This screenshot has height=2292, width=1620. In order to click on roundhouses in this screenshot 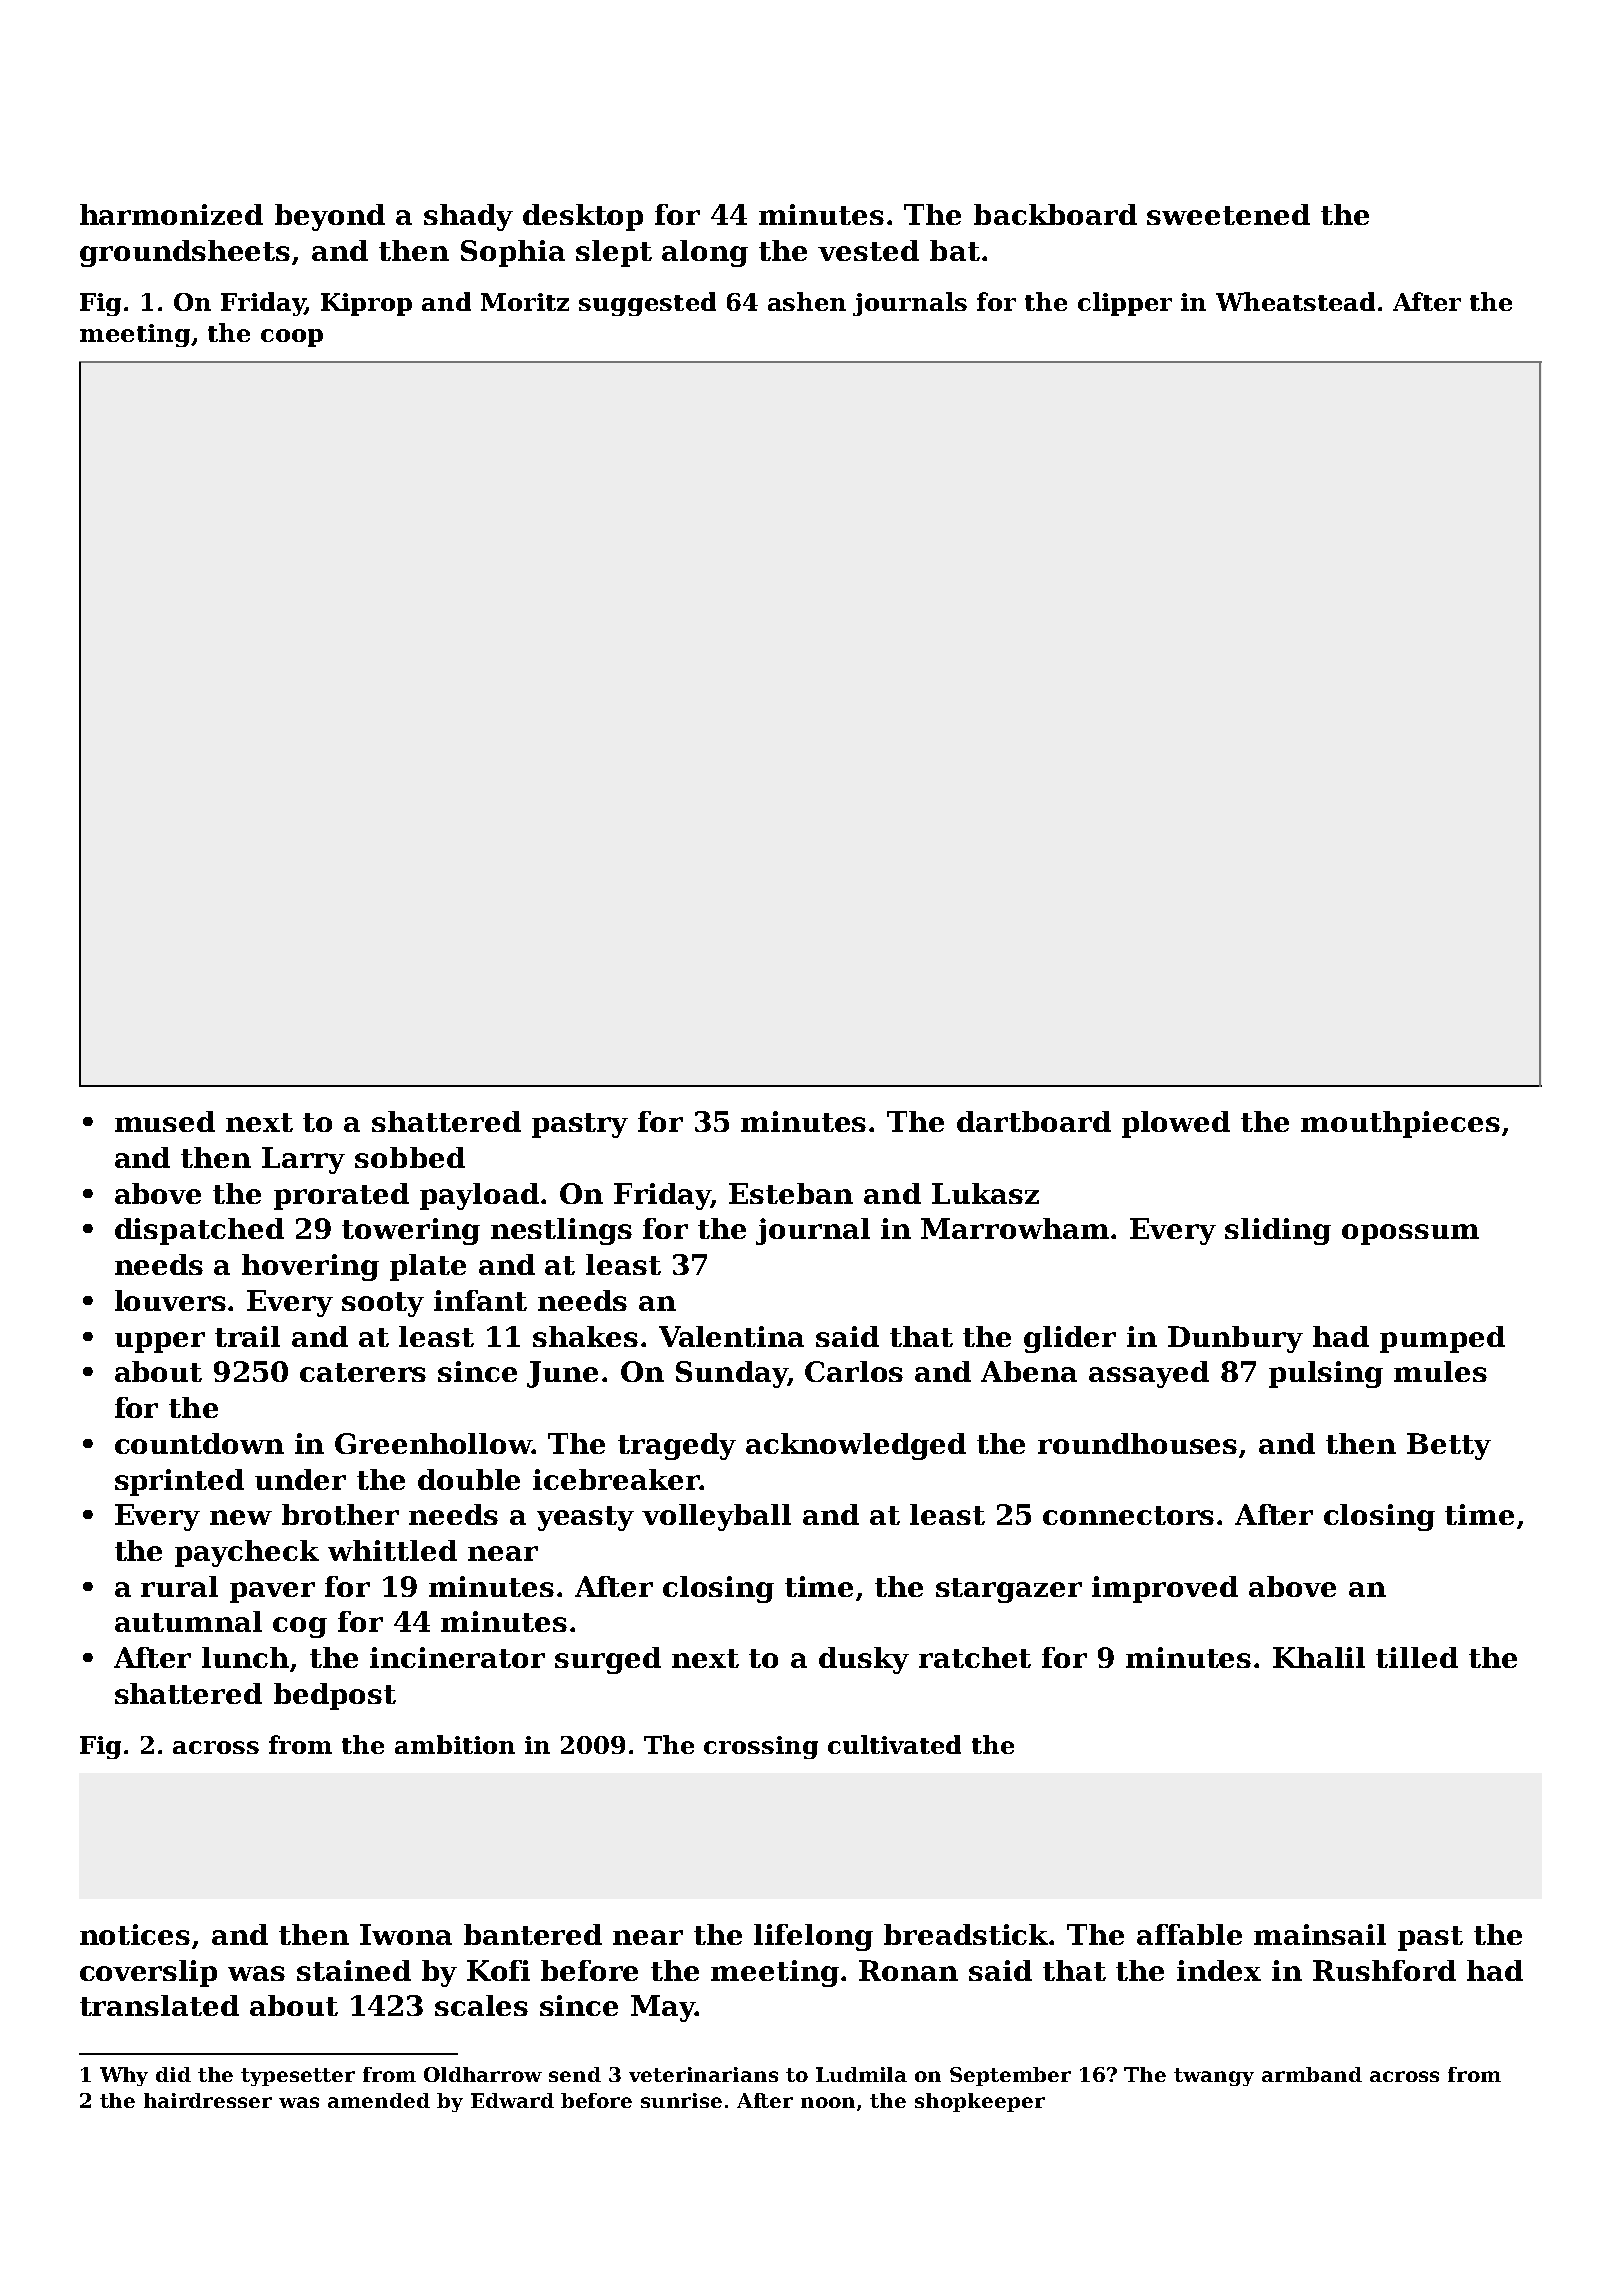, I will do `click(1137, 1443)`.
